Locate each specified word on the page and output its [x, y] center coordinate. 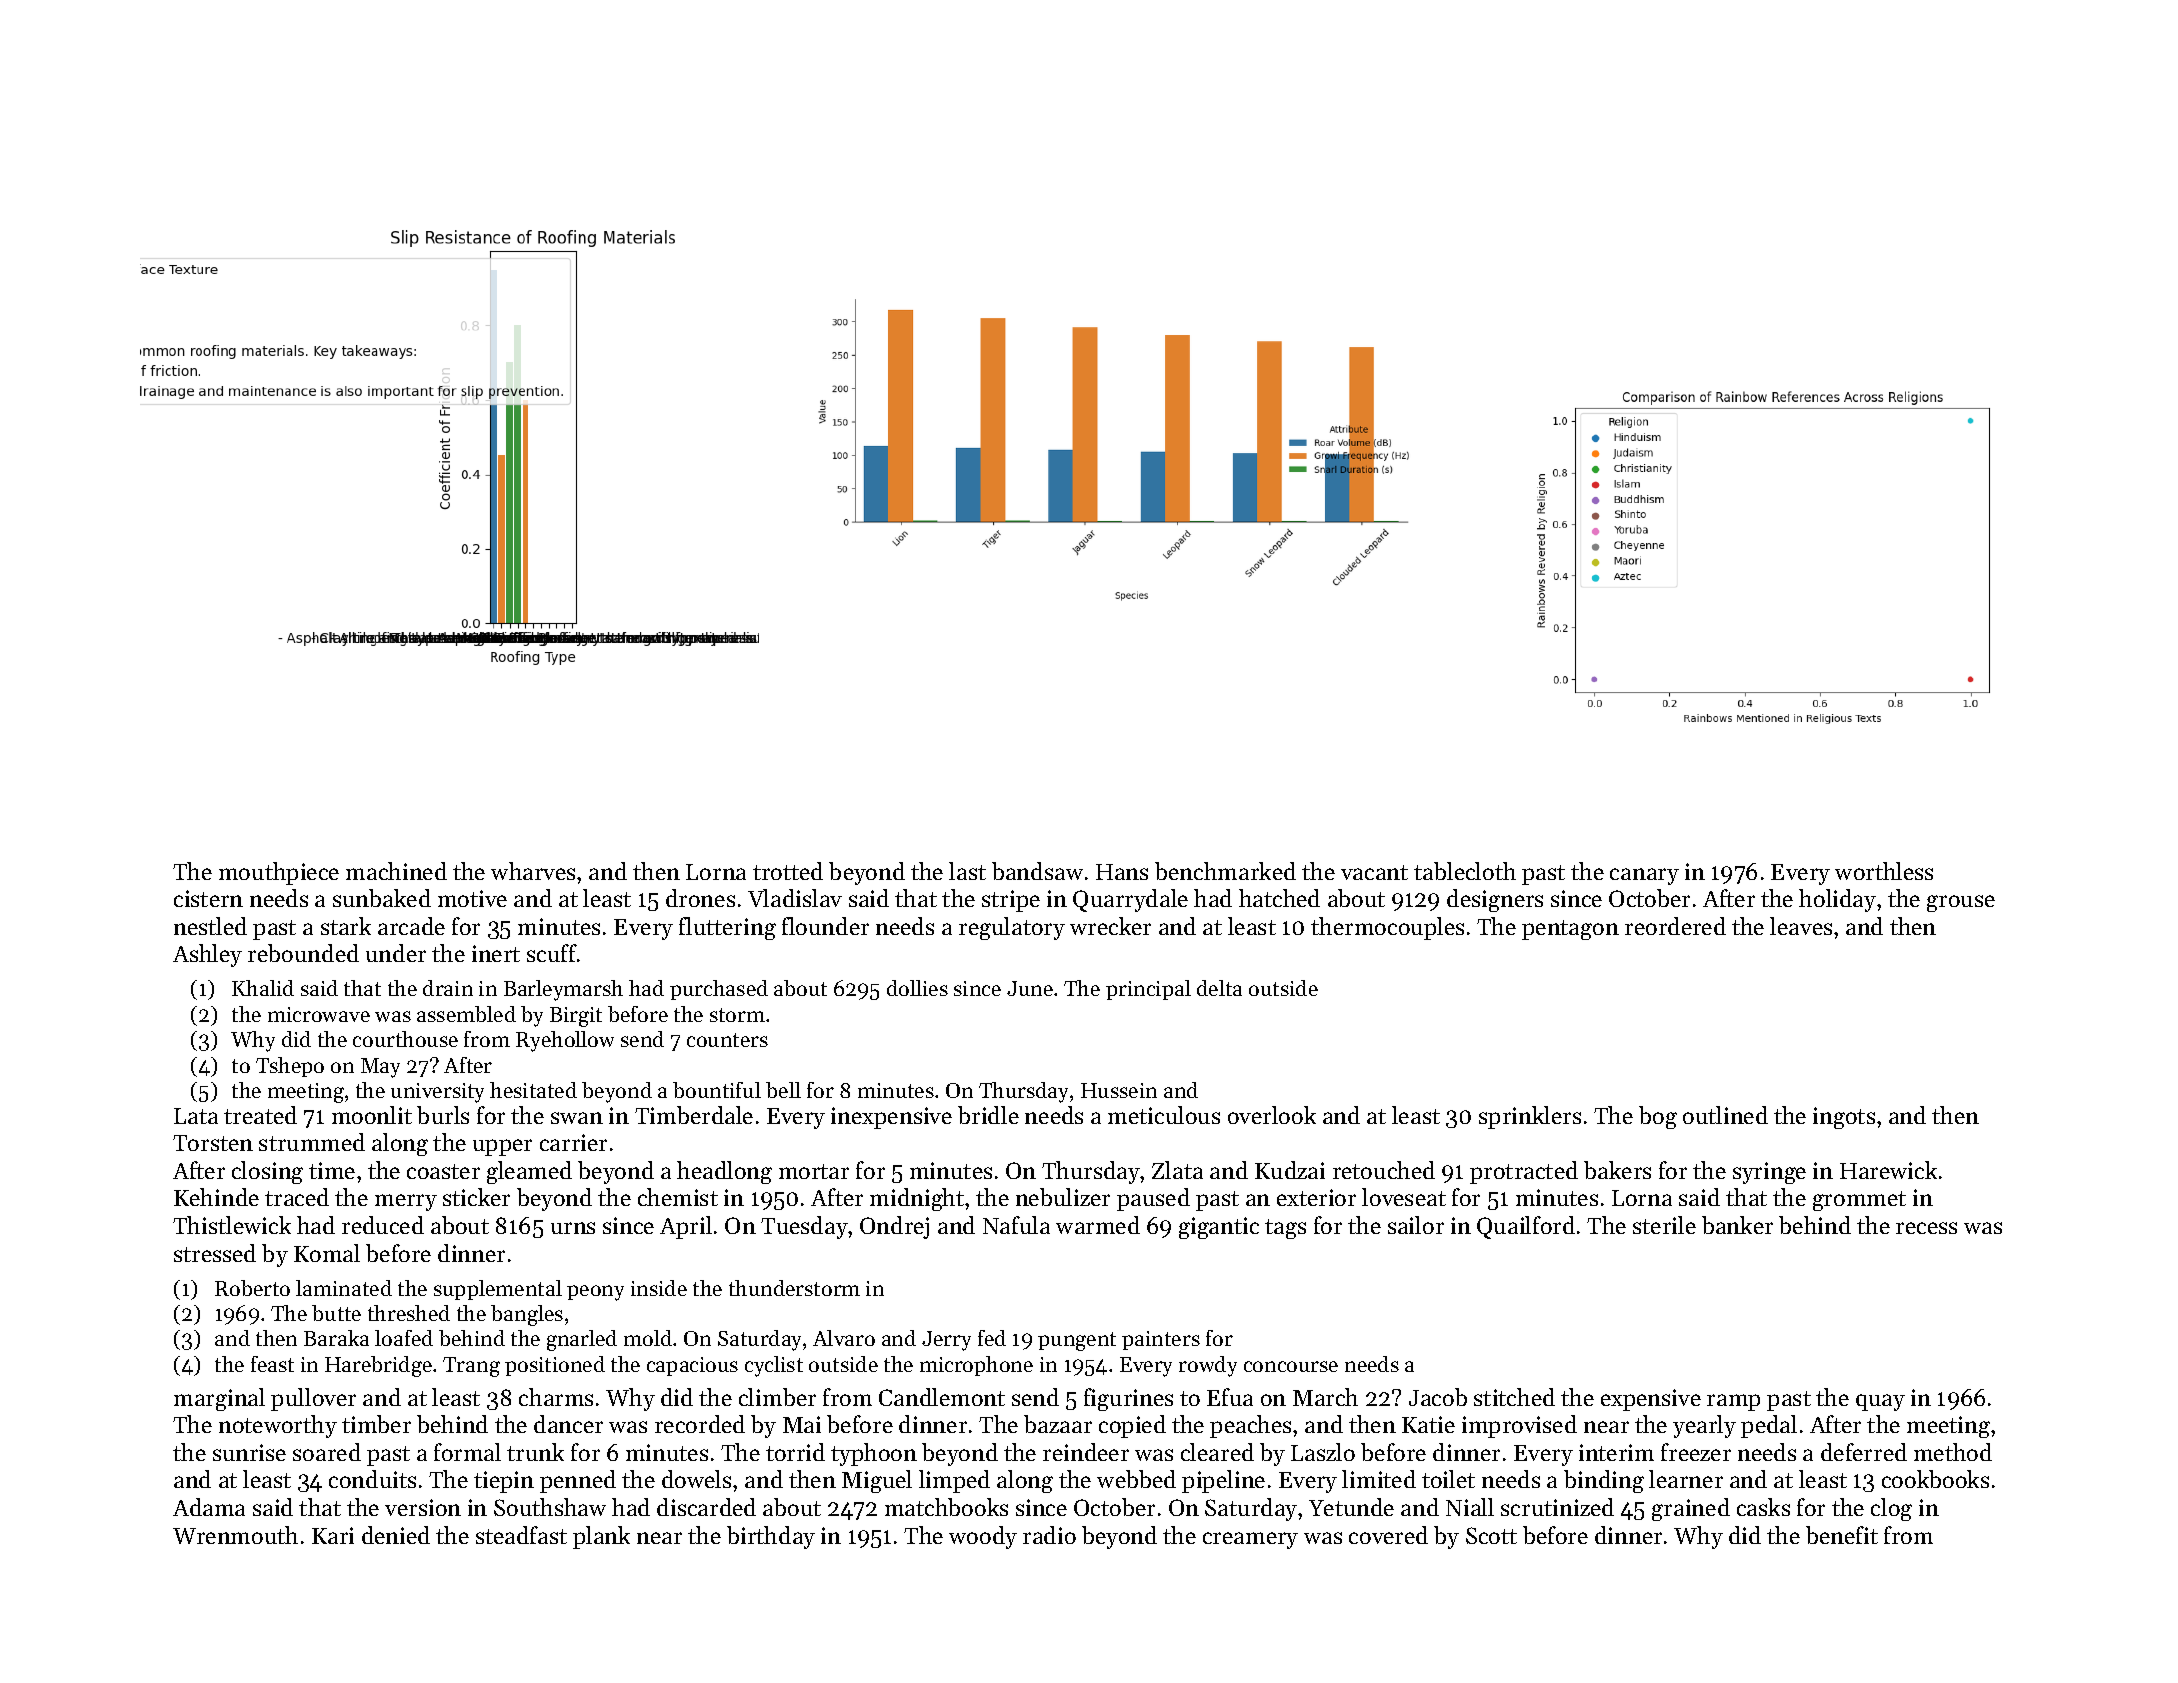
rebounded [303, 953]
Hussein [1119, 1090]
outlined [1725, 1115]
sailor [1416, 1225]
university [437, 1093]
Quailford [1526, 1227]
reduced [383, 1225]
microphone [976, 1366]
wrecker [1110, 926]
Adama [209, 1507]
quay [1880, 1402]
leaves [1801, 926]
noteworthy [278, 1426]
